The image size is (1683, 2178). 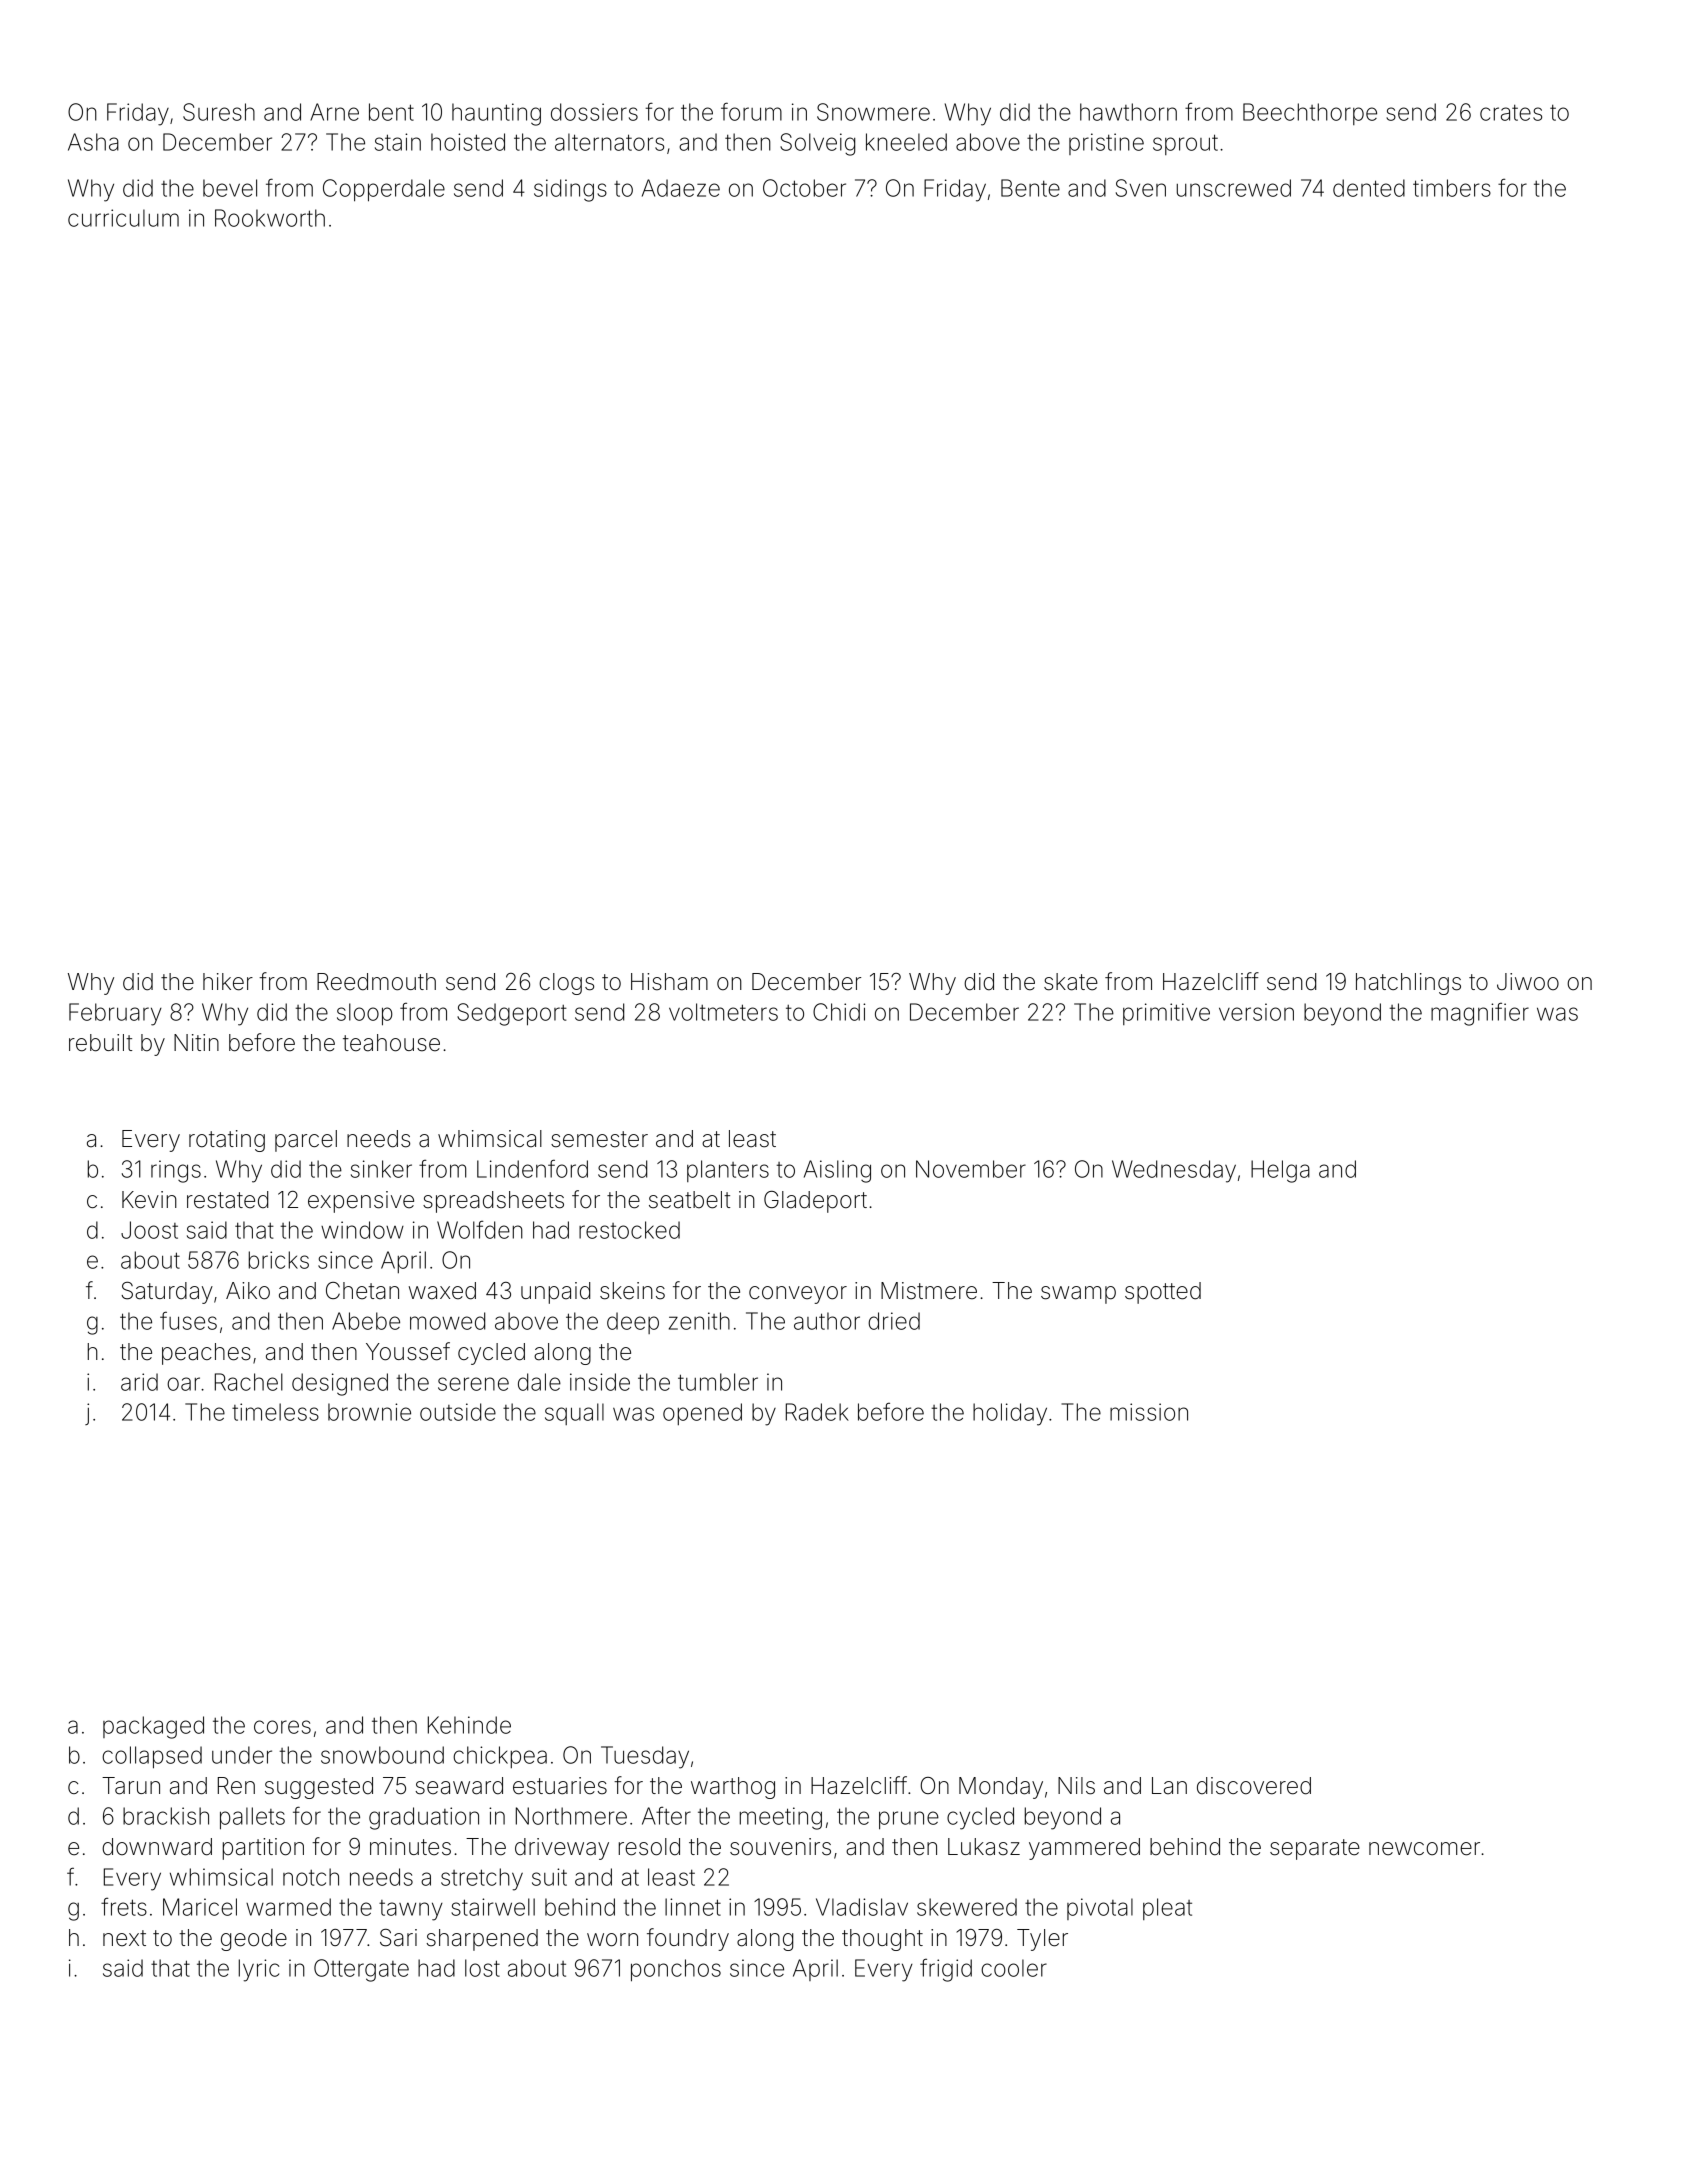 What do you see at coordinates (1310, 114) in the page?
I see `Beechthorpe` at bounding box center [1310, 114].
